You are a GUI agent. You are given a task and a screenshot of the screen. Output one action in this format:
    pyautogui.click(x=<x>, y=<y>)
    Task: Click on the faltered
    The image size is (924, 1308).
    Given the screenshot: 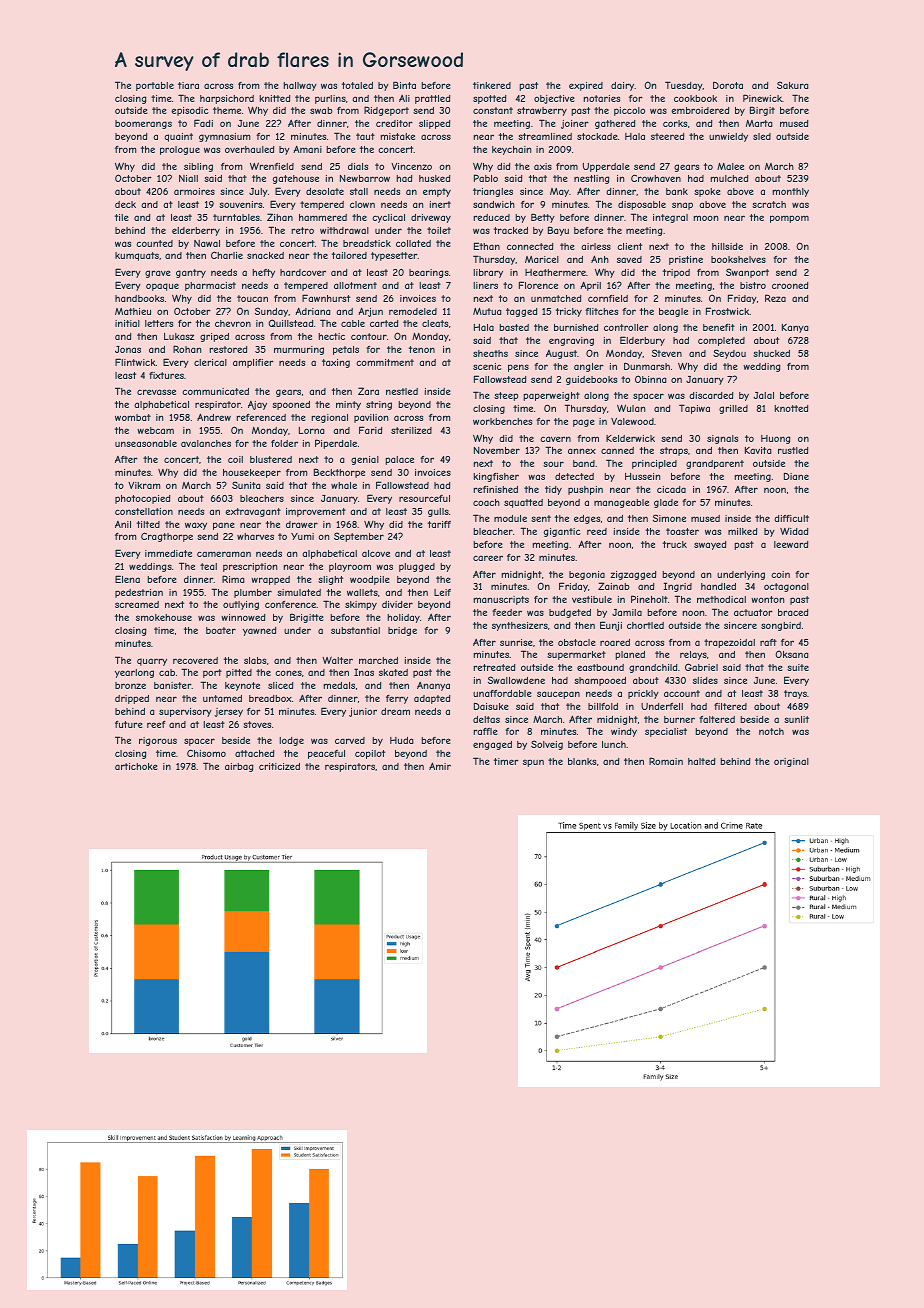 What is the action you would take?
    pyautogui.click(x=717, y=719)
